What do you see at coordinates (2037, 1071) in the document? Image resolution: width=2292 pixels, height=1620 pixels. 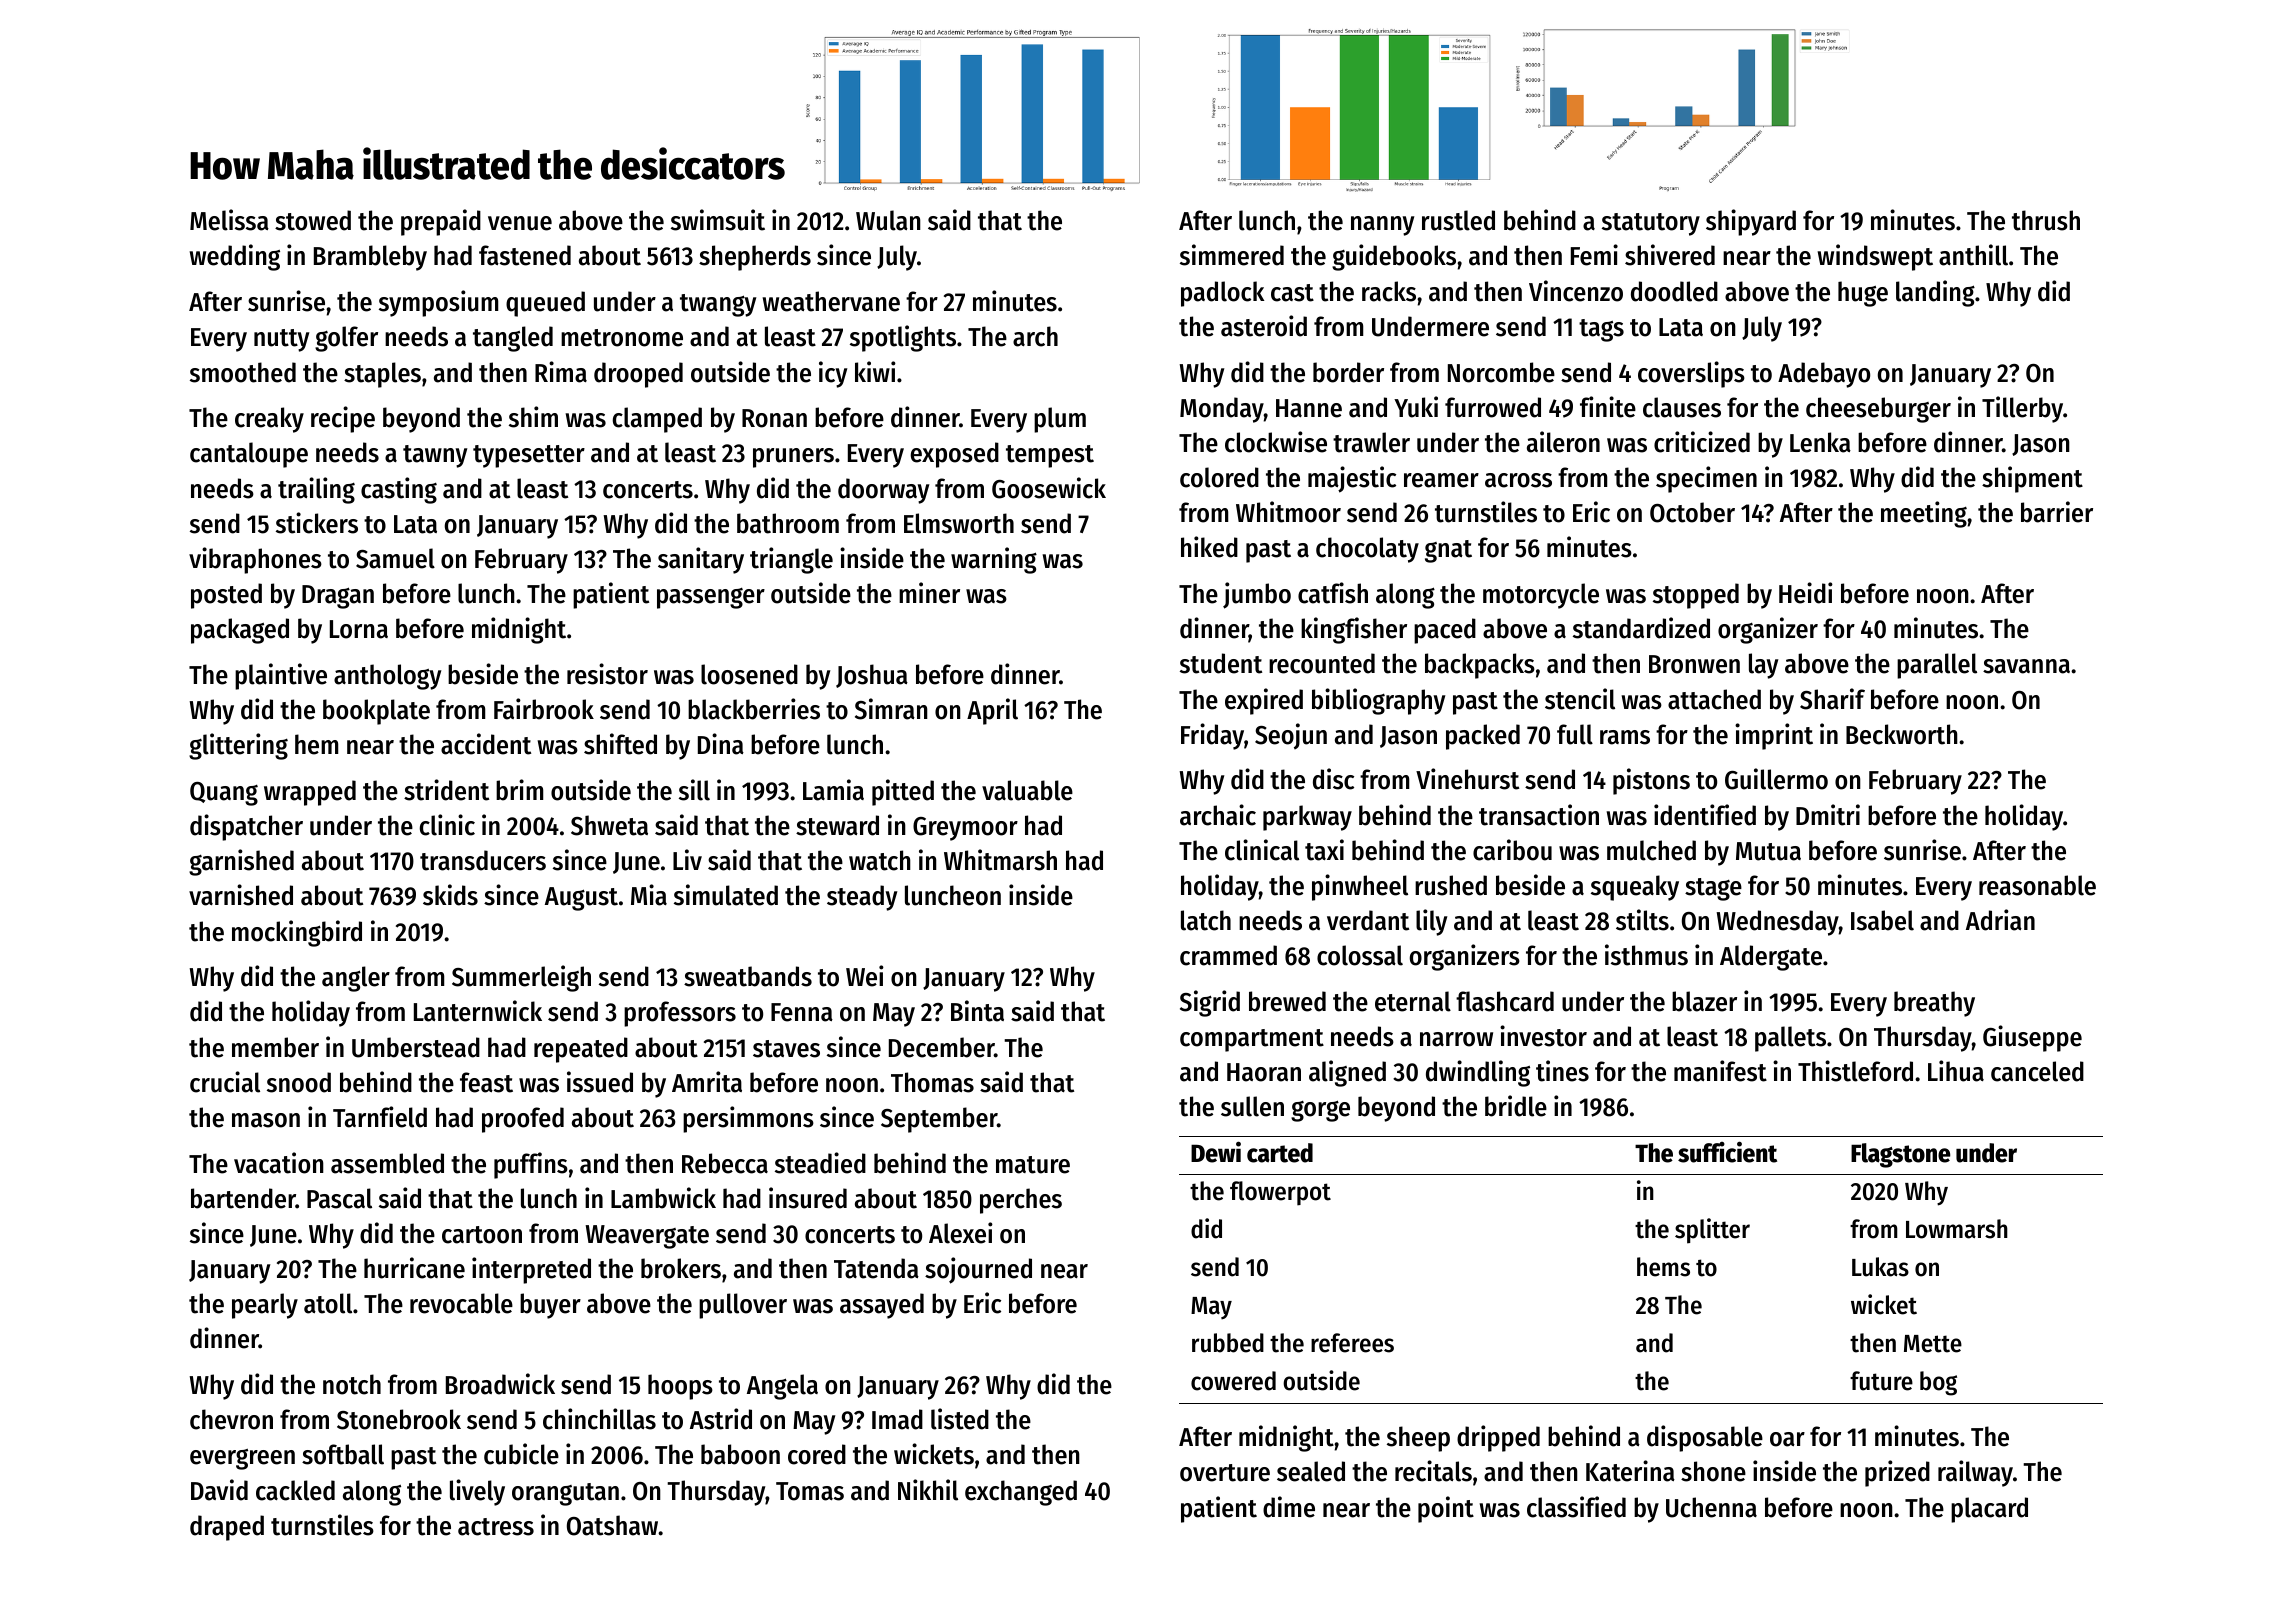 I see `canceled` at bounding box center [2037, 1071].
